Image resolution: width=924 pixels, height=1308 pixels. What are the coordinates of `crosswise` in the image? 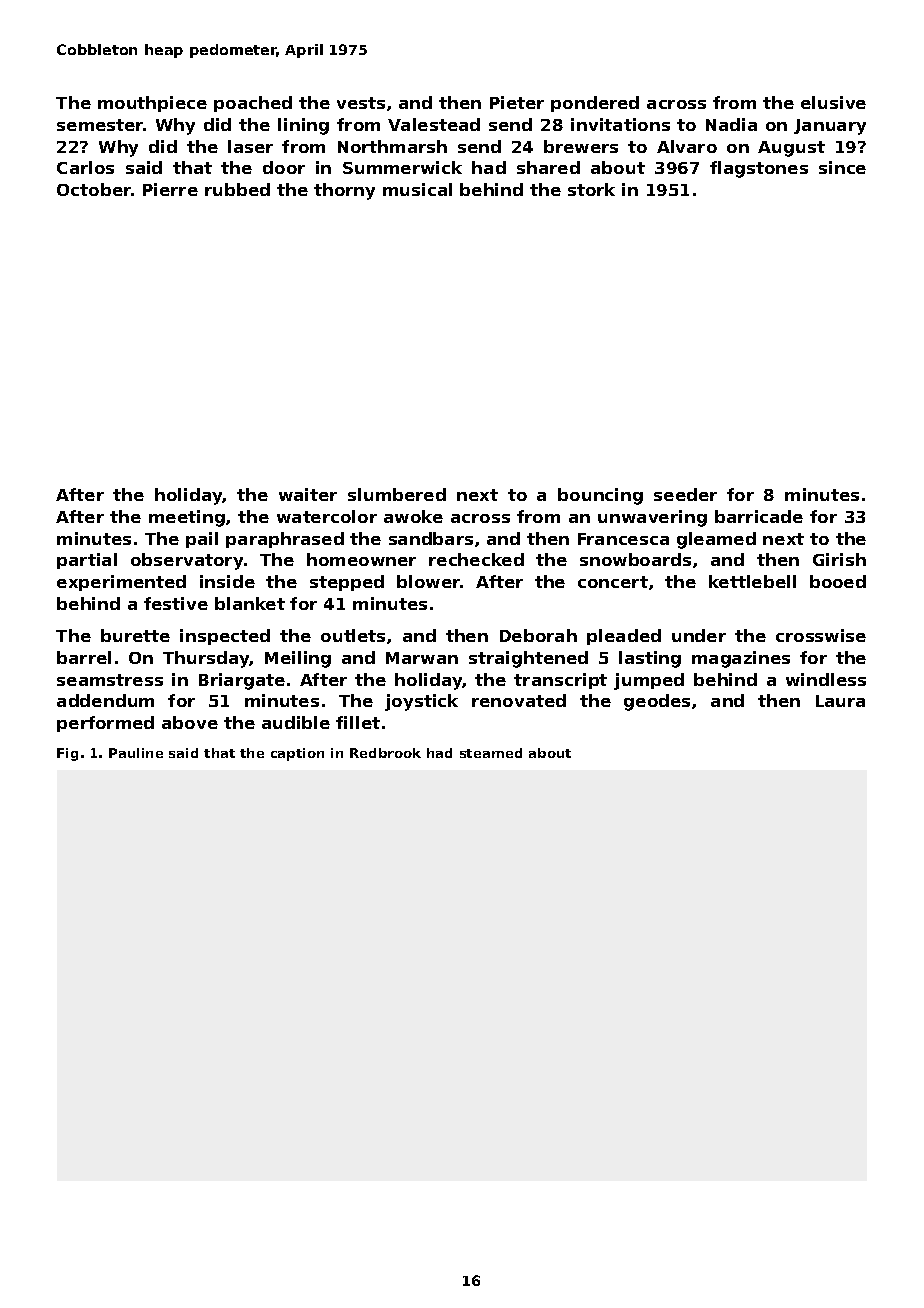 It's located at (821, 635).
